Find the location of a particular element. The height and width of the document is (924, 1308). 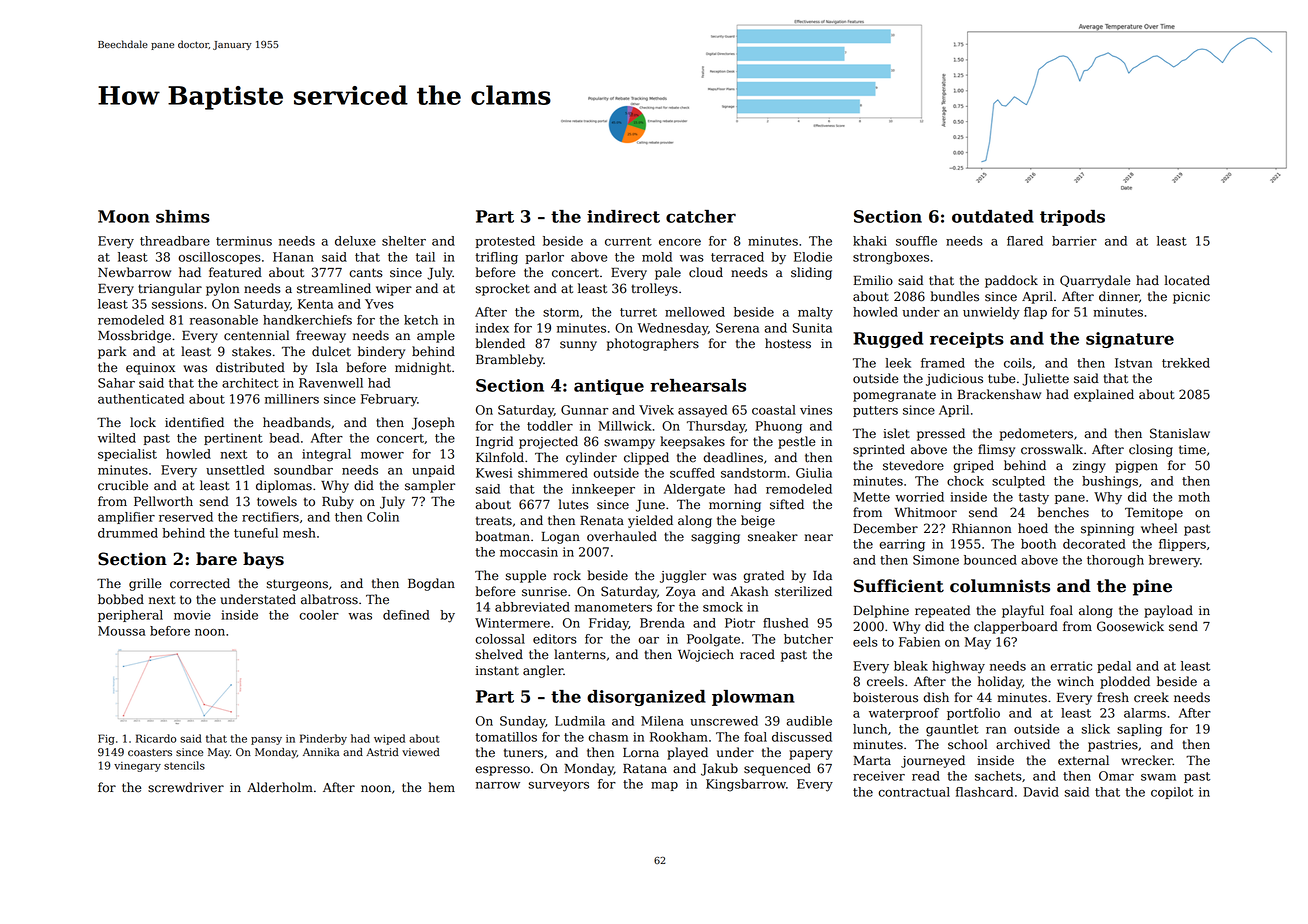

signature is located at coordinates (1130, 340).
